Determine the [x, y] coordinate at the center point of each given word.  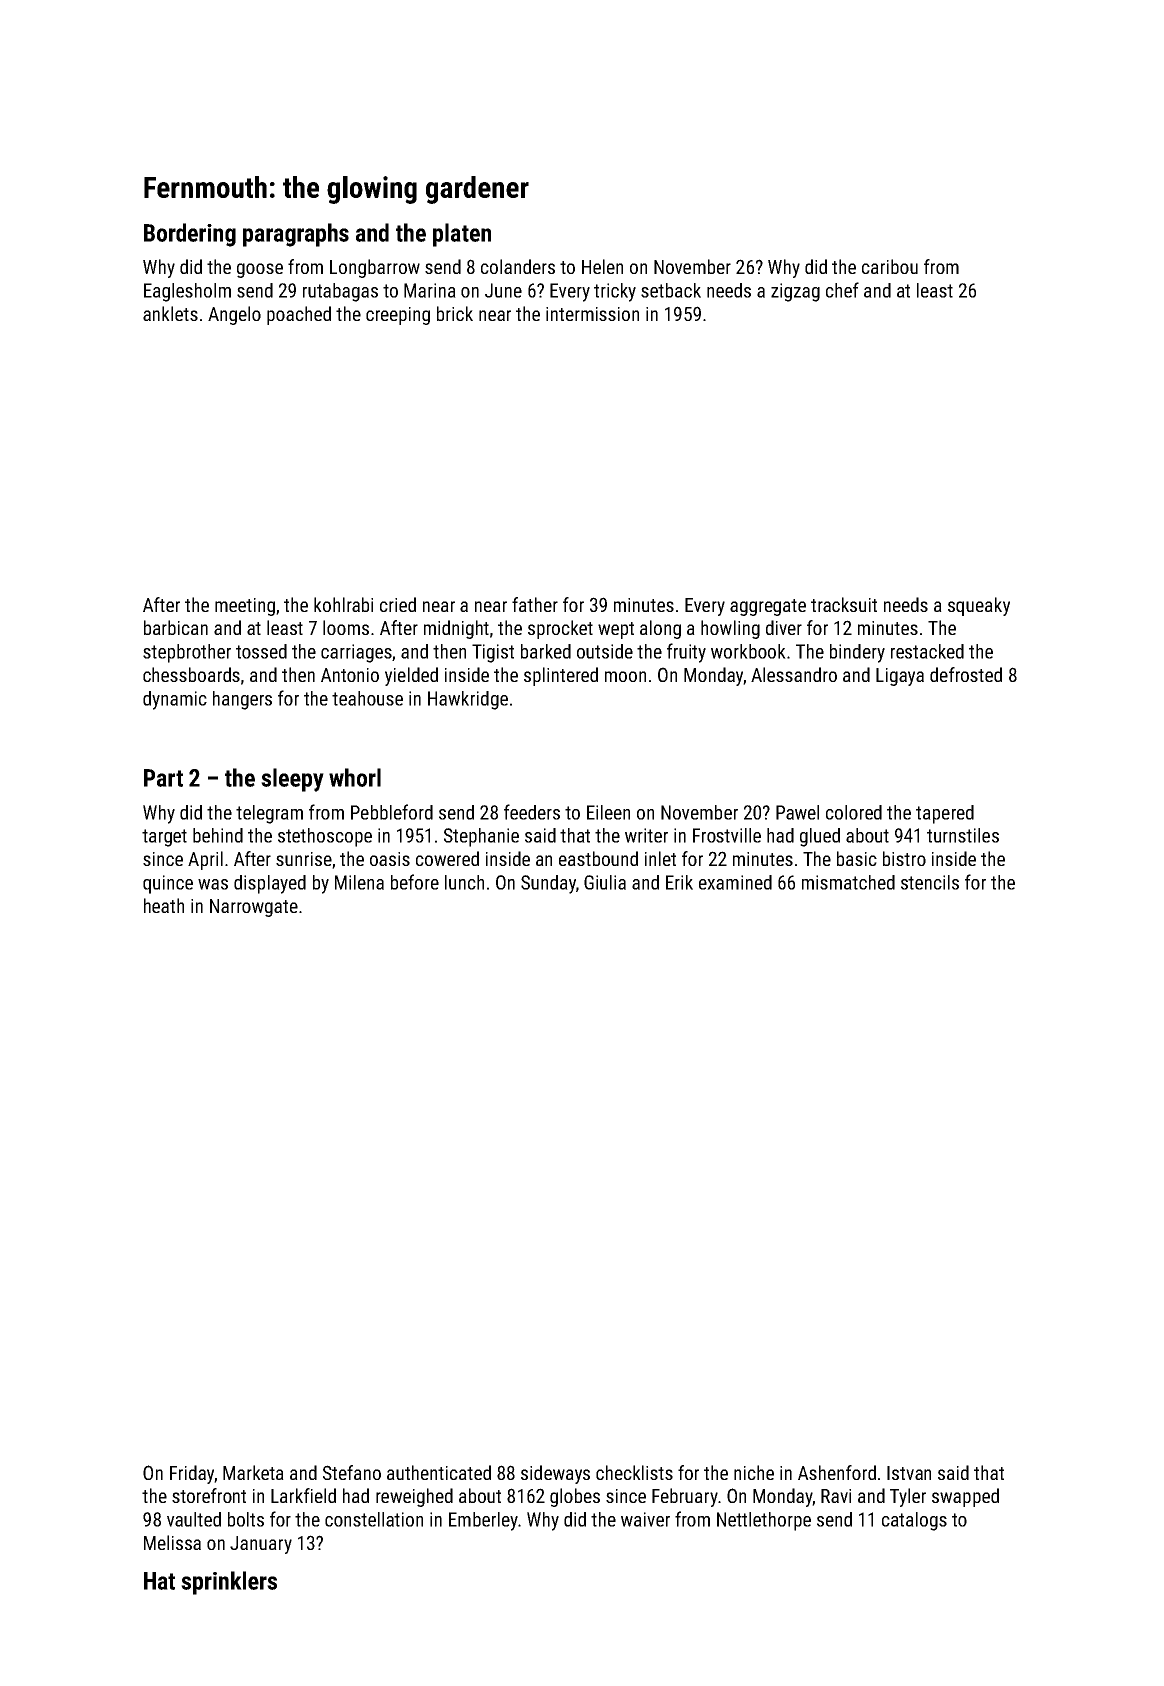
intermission [592, 314]
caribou [890, 266]
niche [754, 1472]
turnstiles [963, 835]
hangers [242, 700]
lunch [464, 882]
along [660, 629]
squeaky [979, 606]
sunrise [304, 859]
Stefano [352, 1472]
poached [299, 315]
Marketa [253, 1472]
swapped [965, 1497]
